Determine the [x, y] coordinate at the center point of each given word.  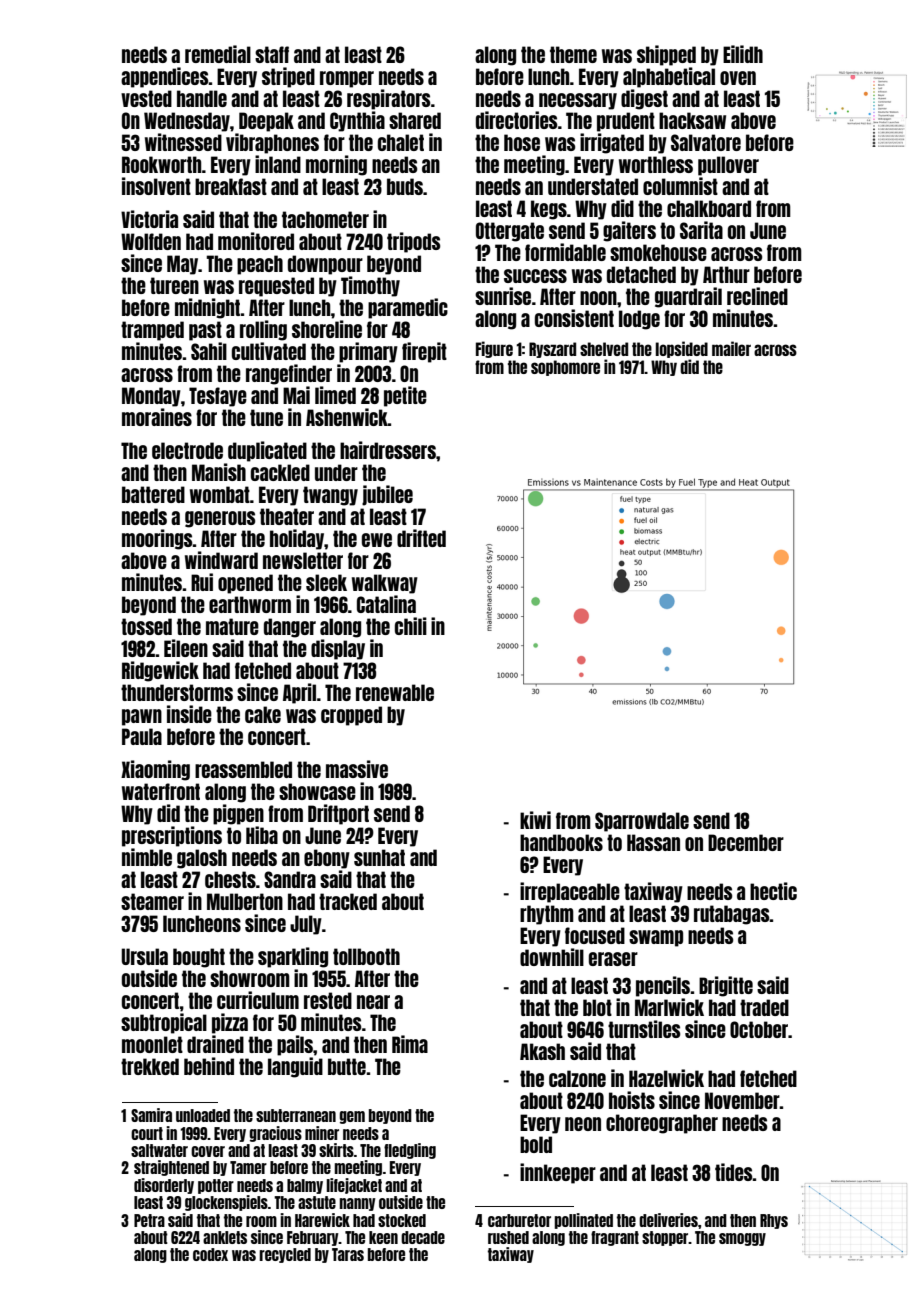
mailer [731, 348]
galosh [202, 859]
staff [272, 54]
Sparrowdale [642, 822]
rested [328, 1000]
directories [516, 120]
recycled [285, 1255]
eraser [613, 959]
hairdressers [388, 450]
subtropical [164, 1023]
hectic [773, 891]
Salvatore [706, 142]
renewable [395, 692]
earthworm [250, 604]
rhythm [547, 915]
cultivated [269, 351]
